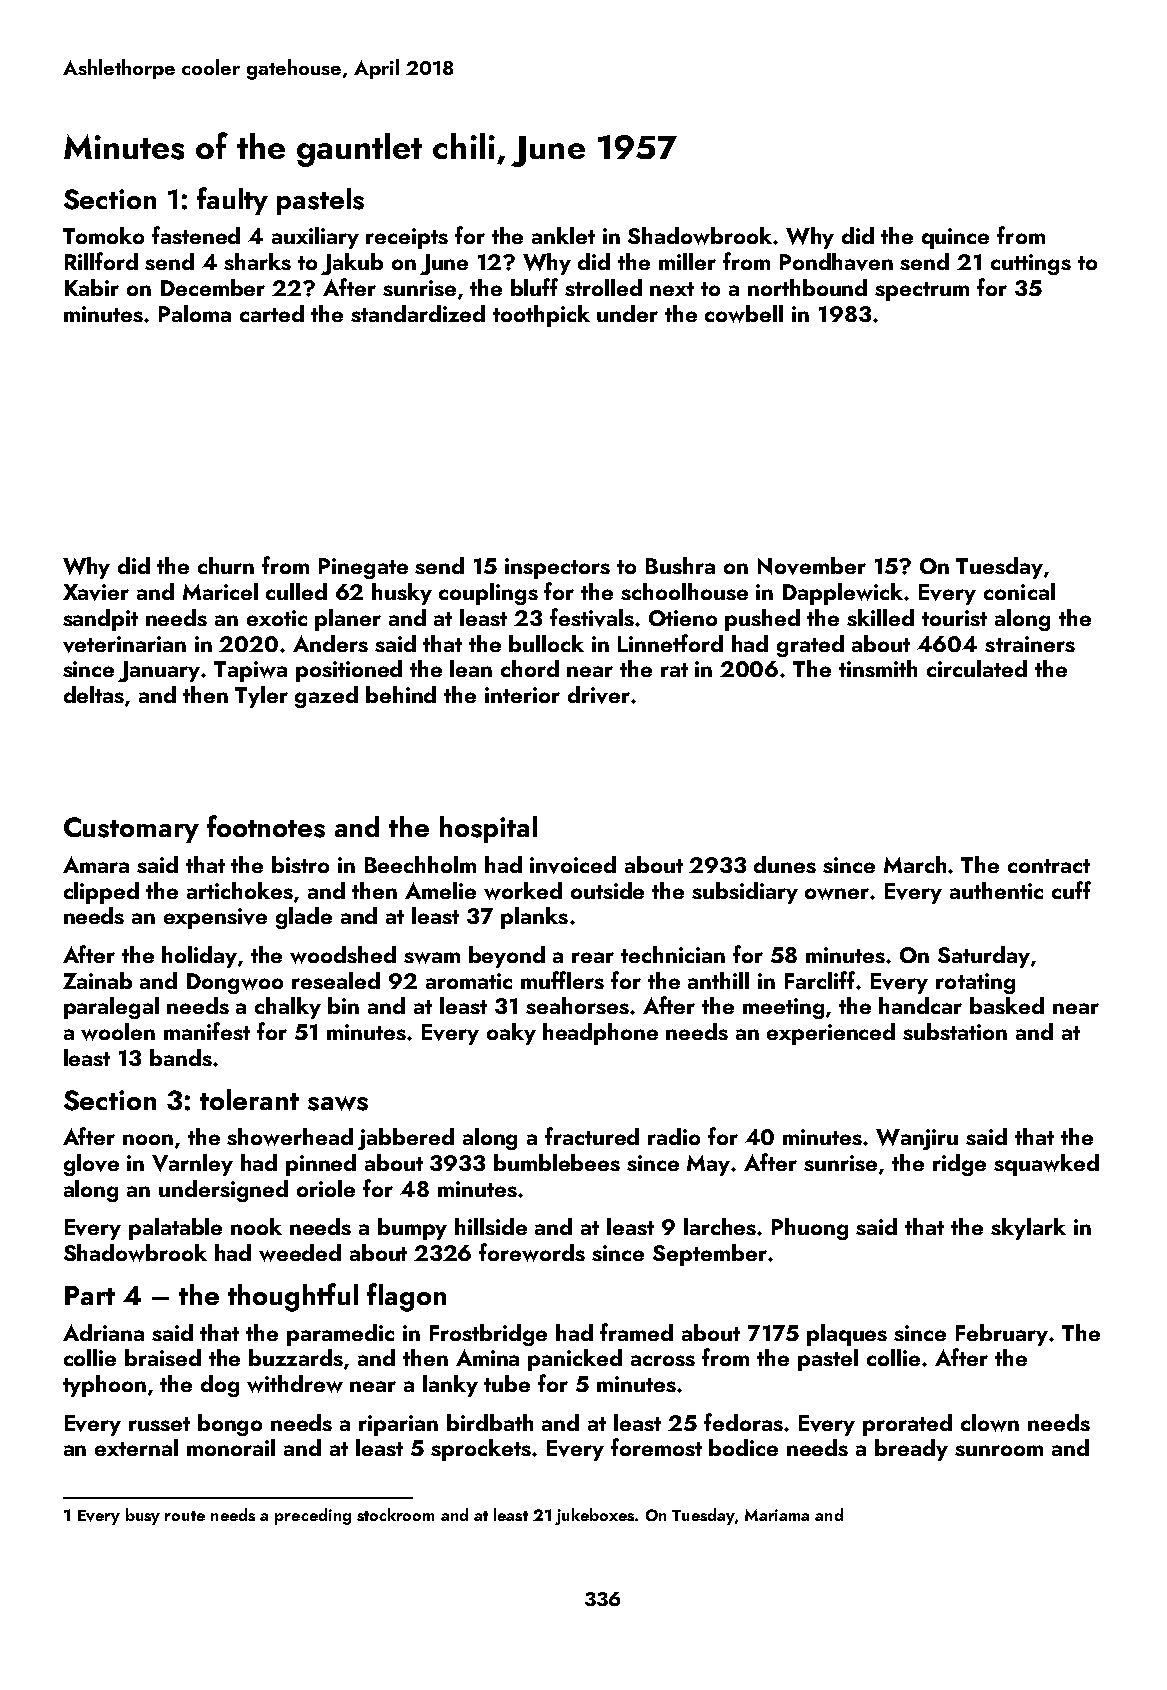 The width and height of the page is (1167, 1690). I want to click on jukeboxes, so click(594, 1516).
